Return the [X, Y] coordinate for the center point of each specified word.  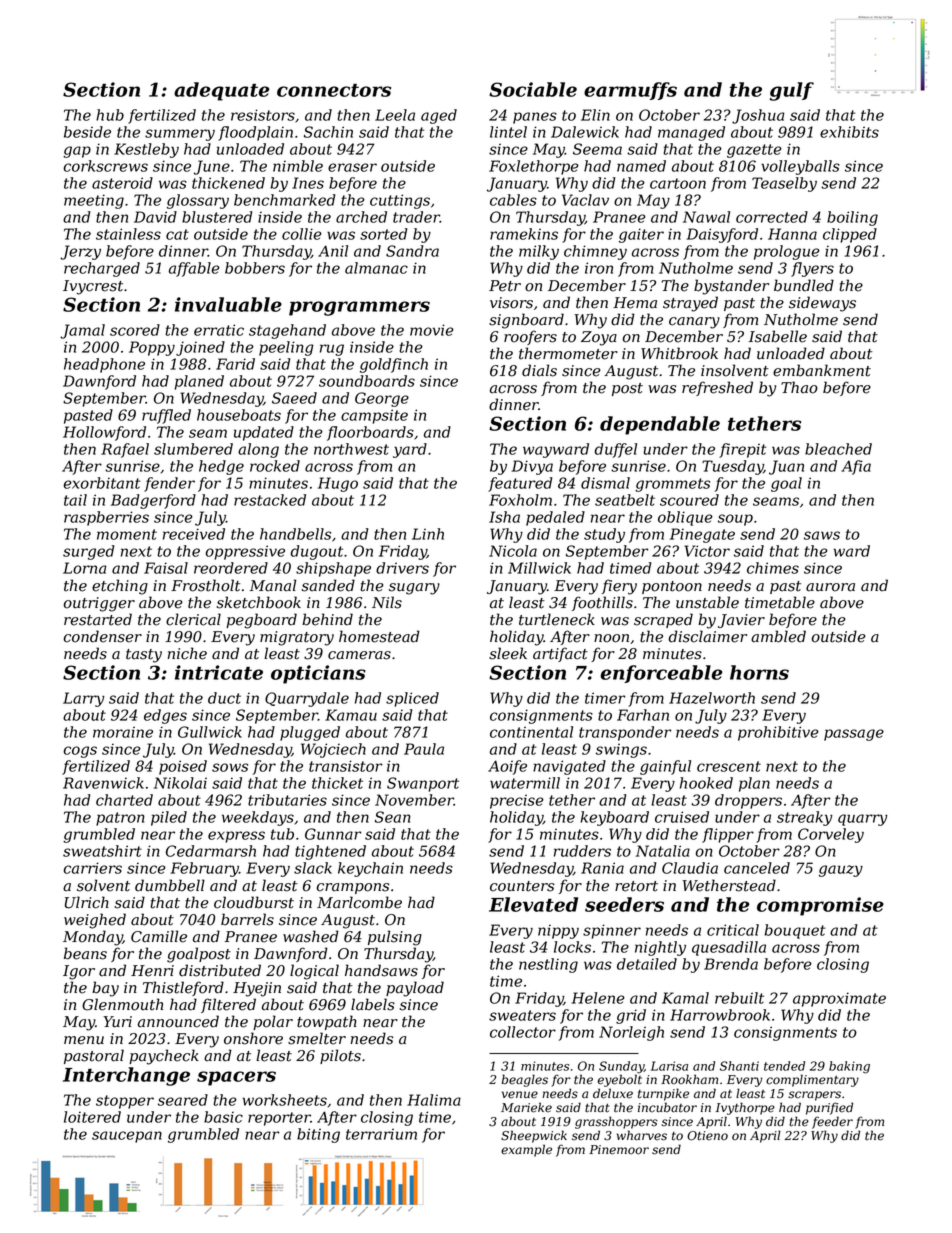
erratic [219, 330]
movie [432, 330]
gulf [792, 91]
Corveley [831, 835]
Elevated [533, 904]
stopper [125, 1102]
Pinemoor [619, 1150]
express [236, 837]
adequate [221, 91]
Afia [856, 467]
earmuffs [630, 91]
